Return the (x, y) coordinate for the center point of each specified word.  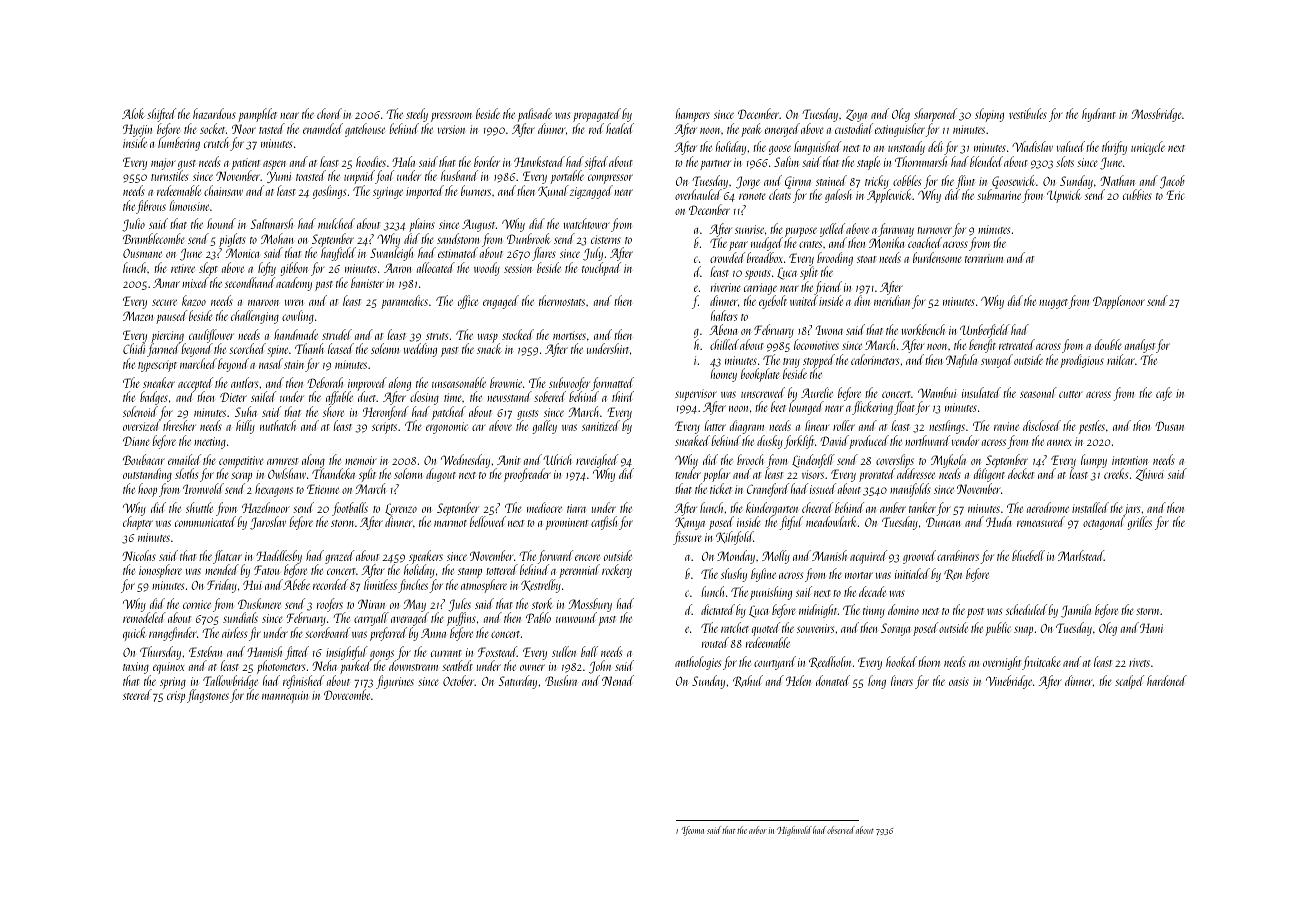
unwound (576, 617)
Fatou (266, 570)
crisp (176, 697)
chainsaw (223, 190)
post (975, 613)
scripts (384, 428)
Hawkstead (539, 161)
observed (841, 830)
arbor (758, 830)
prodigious (1082, 361)
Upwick (1064, 196)
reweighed (597, 461)
